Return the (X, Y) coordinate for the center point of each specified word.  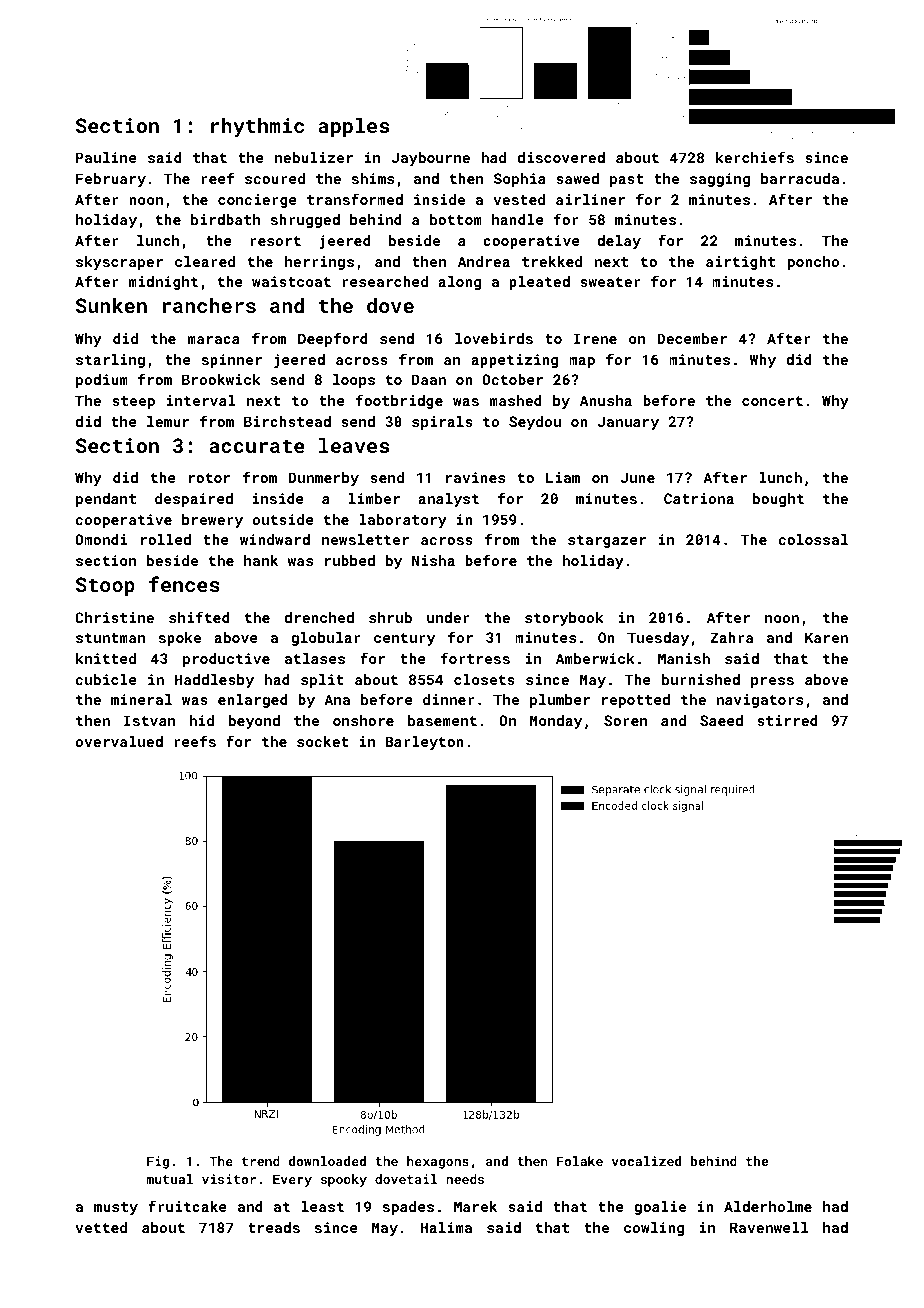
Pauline (106, 157)
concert (772, 401)
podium (102, 381)
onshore (363, 720)
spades (408, 1208)
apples (353, 127)
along (459, 283)
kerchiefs (755, 157)
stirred (787, 720)
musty (116, 1208)
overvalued (119, 741)
